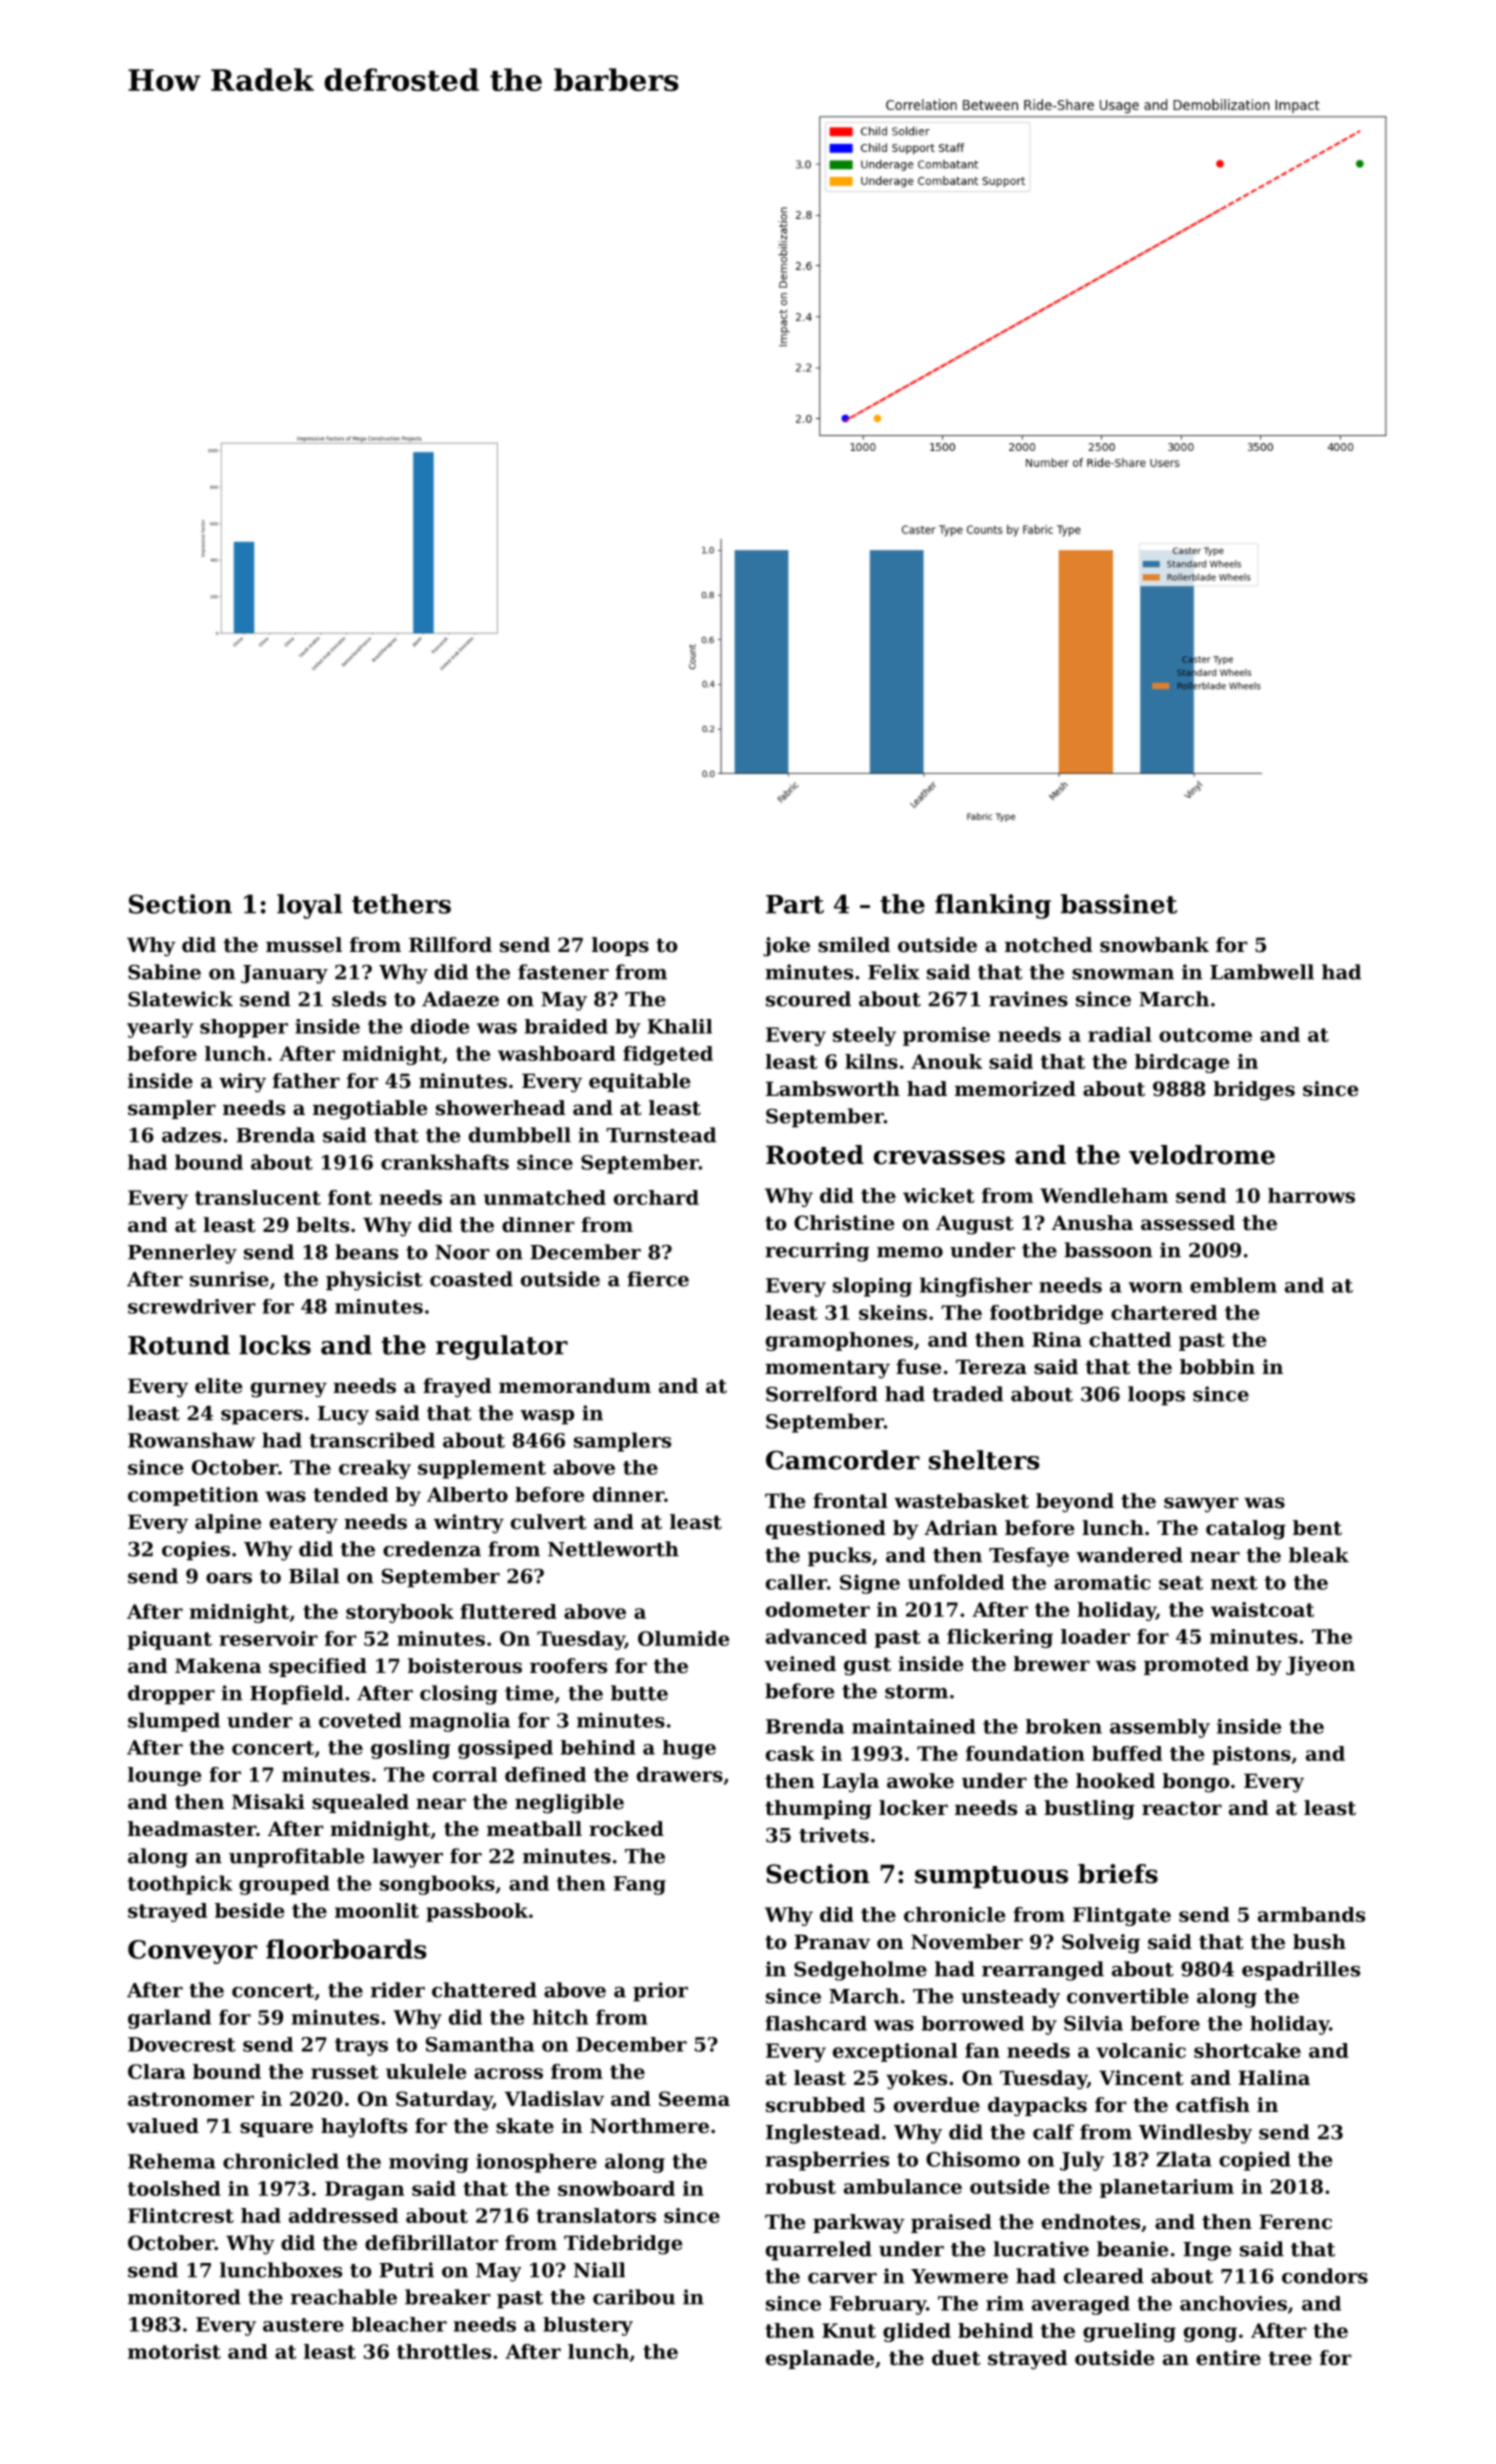 This screenshot has width=1496, height=2464. Describe the element at coordinates (596, 2215) in the screenshot. I see `translators` at that location.
